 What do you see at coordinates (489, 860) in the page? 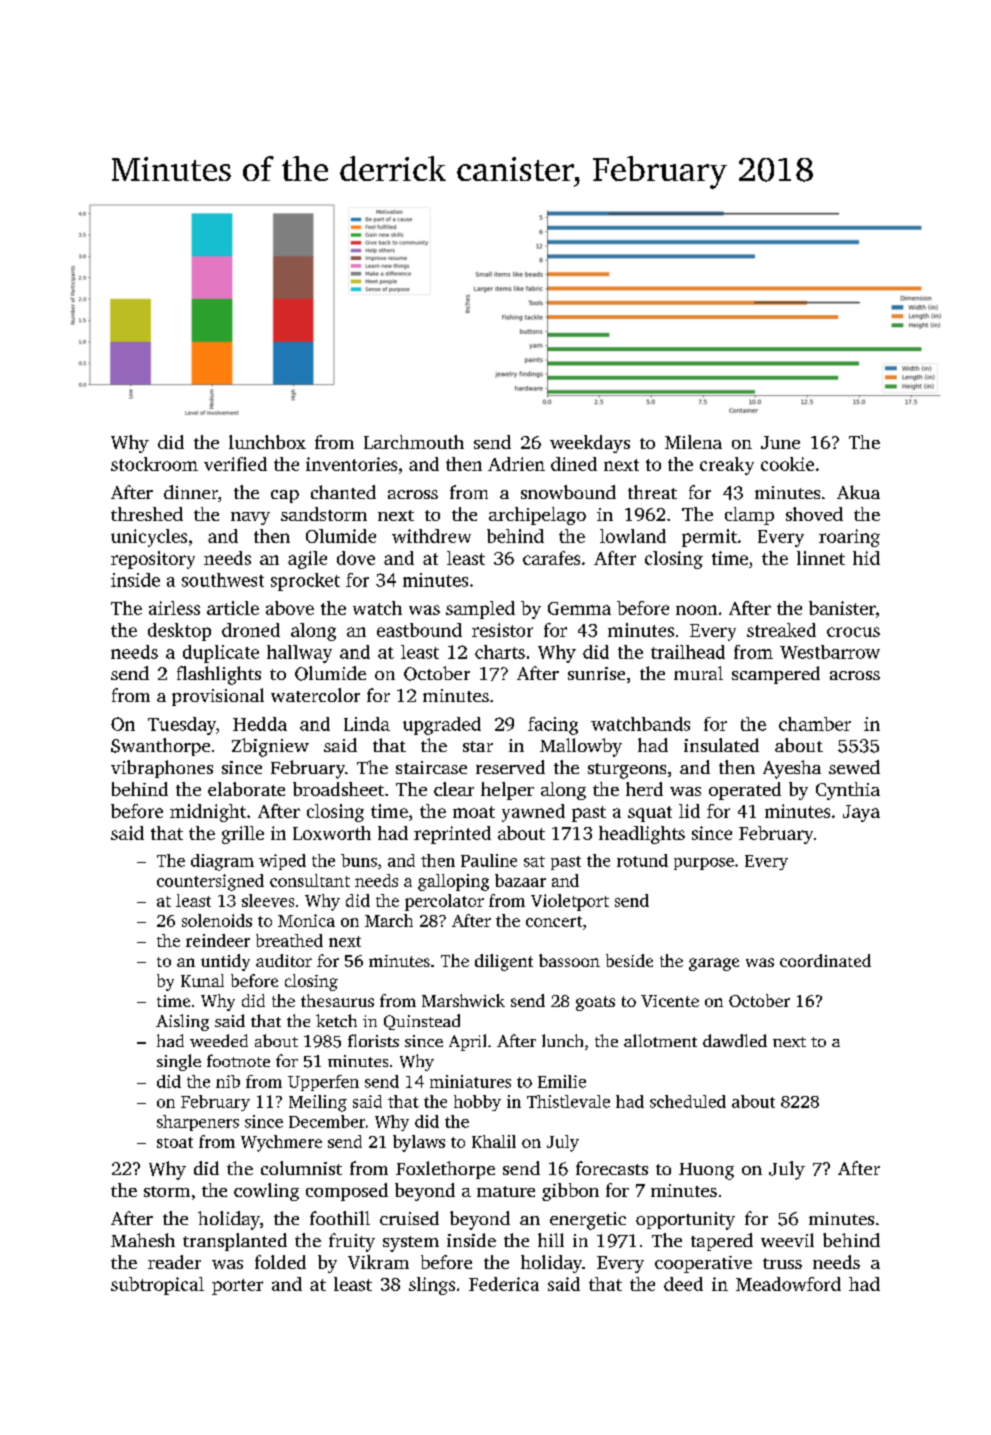
I see `Pauline` at bounding box center [489, 860].
